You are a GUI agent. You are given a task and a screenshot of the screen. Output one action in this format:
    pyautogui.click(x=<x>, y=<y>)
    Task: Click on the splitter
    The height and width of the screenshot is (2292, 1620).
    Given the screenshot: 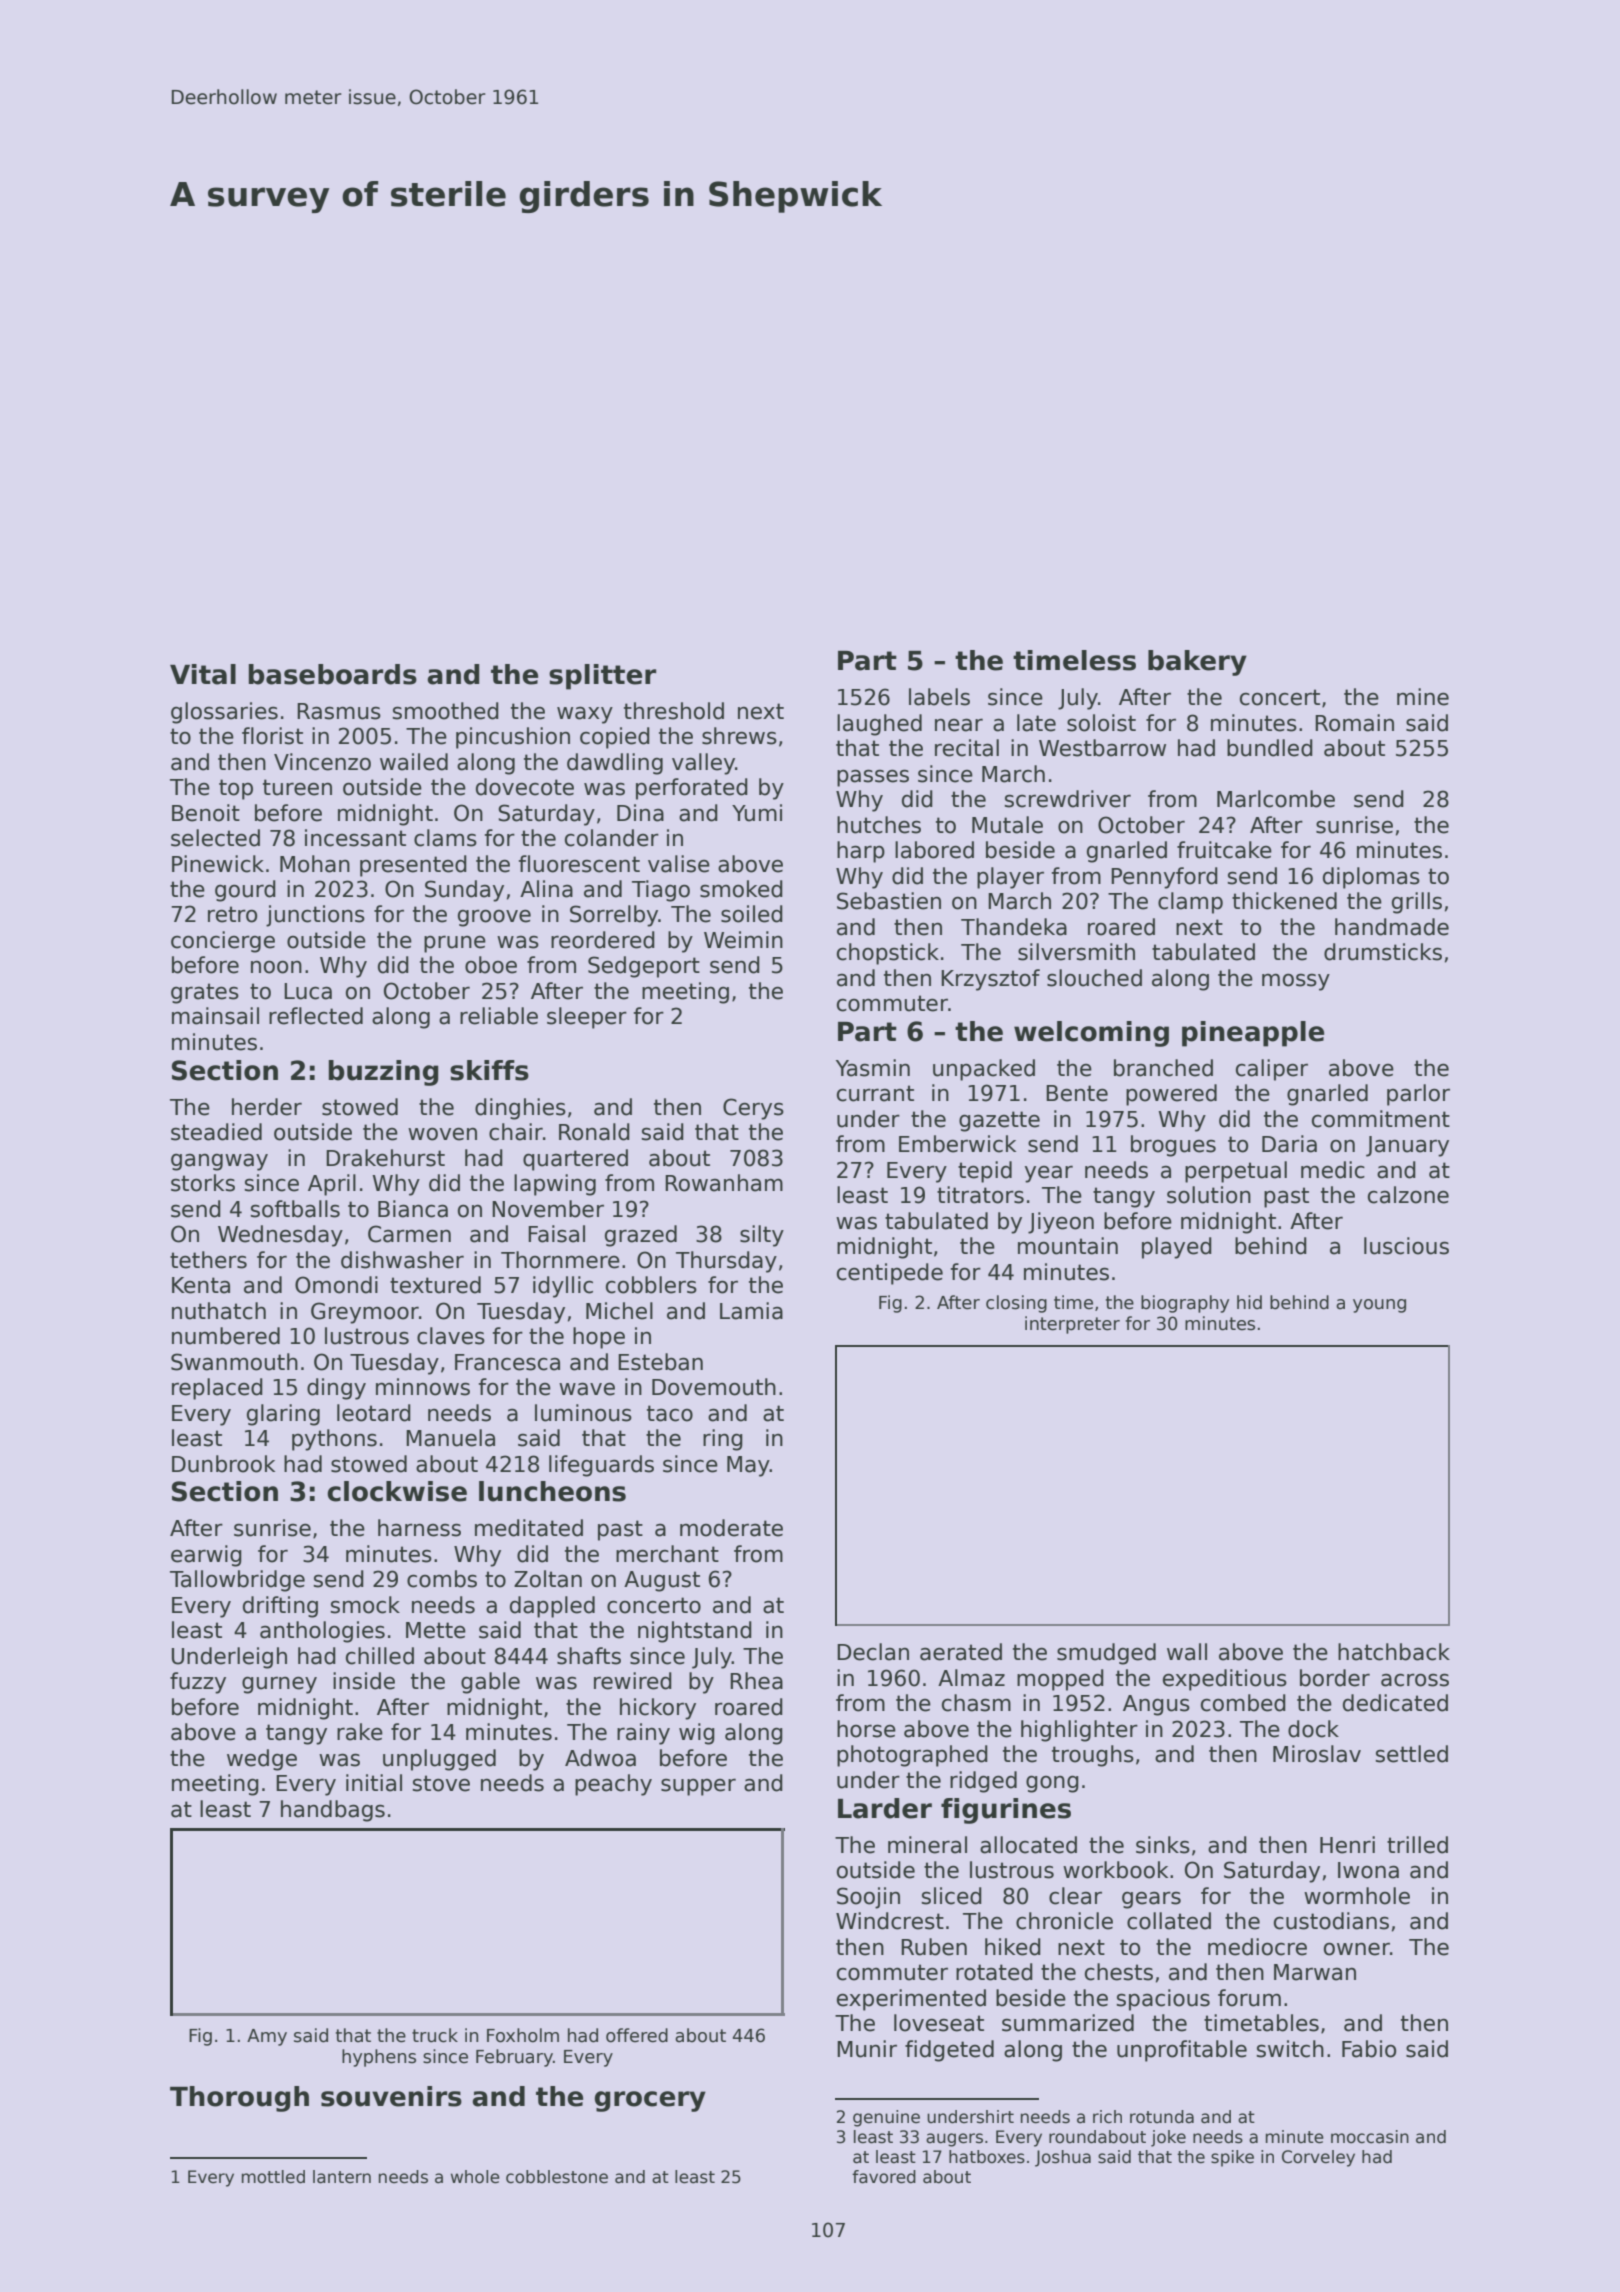 What is the action you would take?
    pyautogui.click(x=602, y=677)
